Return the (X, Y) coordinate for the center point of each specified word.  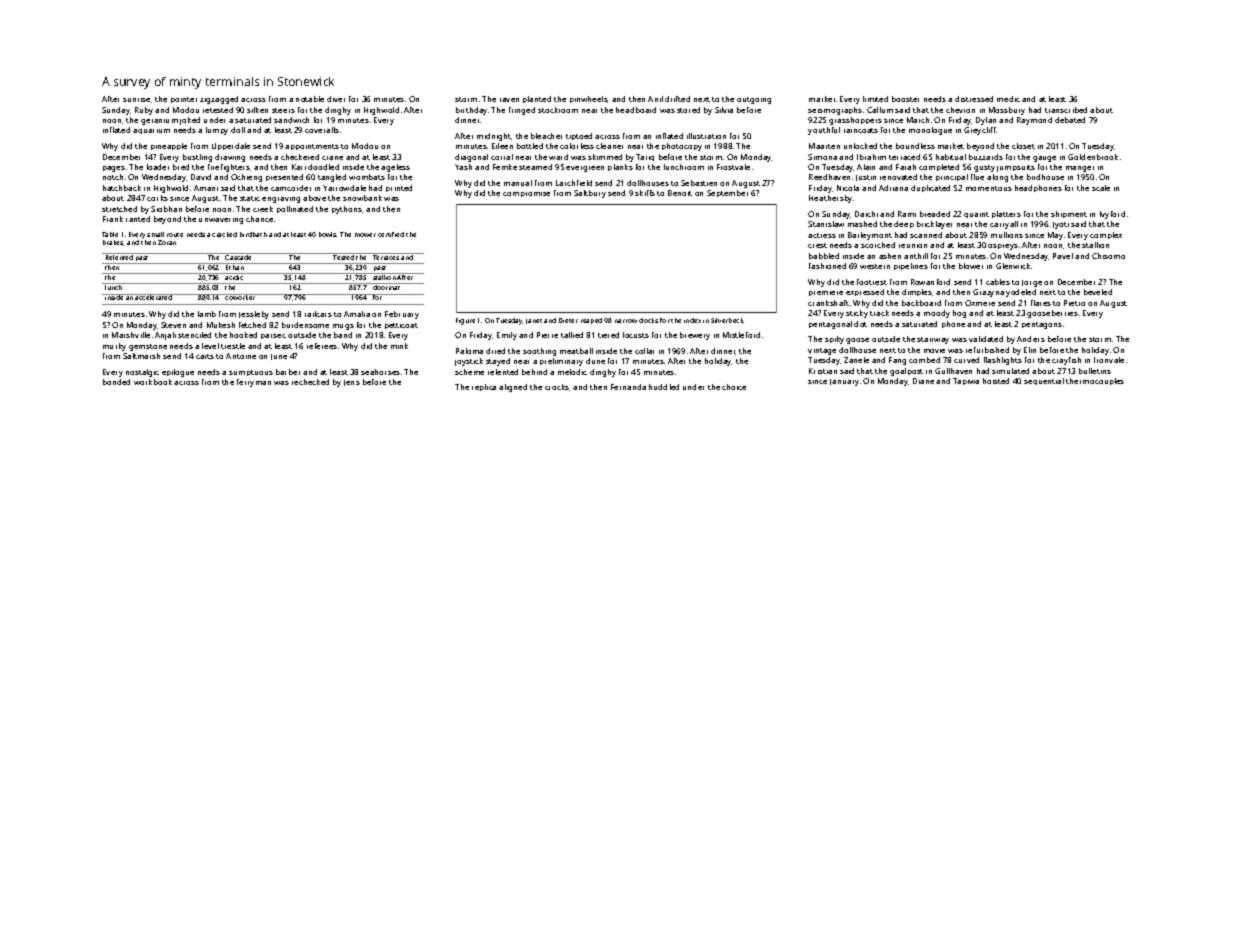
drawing (230, 158)
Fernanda (628, 387)
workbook (153, 382)
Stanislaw (826, 224)
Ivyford (1112, 215)
